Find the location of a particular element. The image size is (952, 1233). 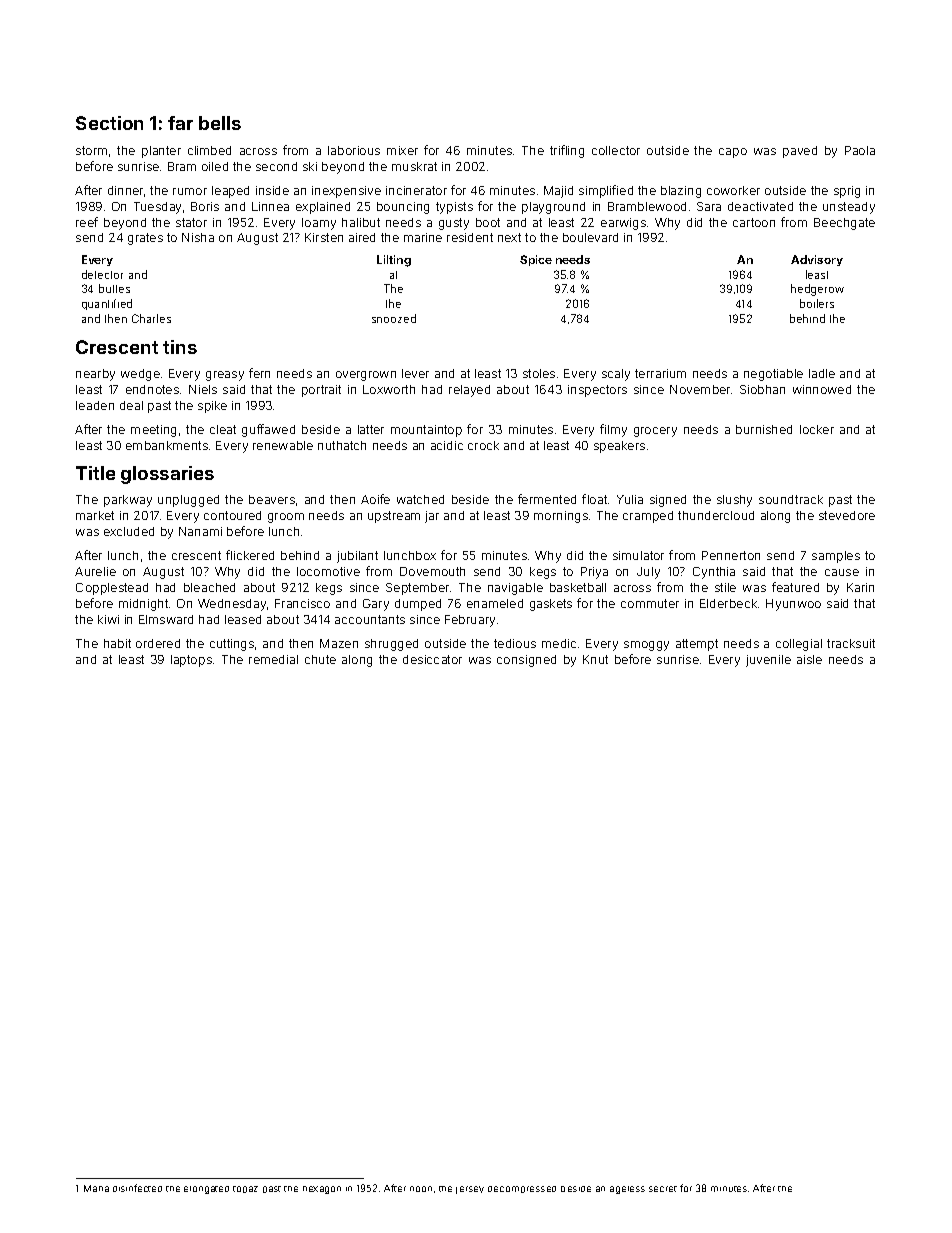

laptops is located at coordinates (191, 661).
